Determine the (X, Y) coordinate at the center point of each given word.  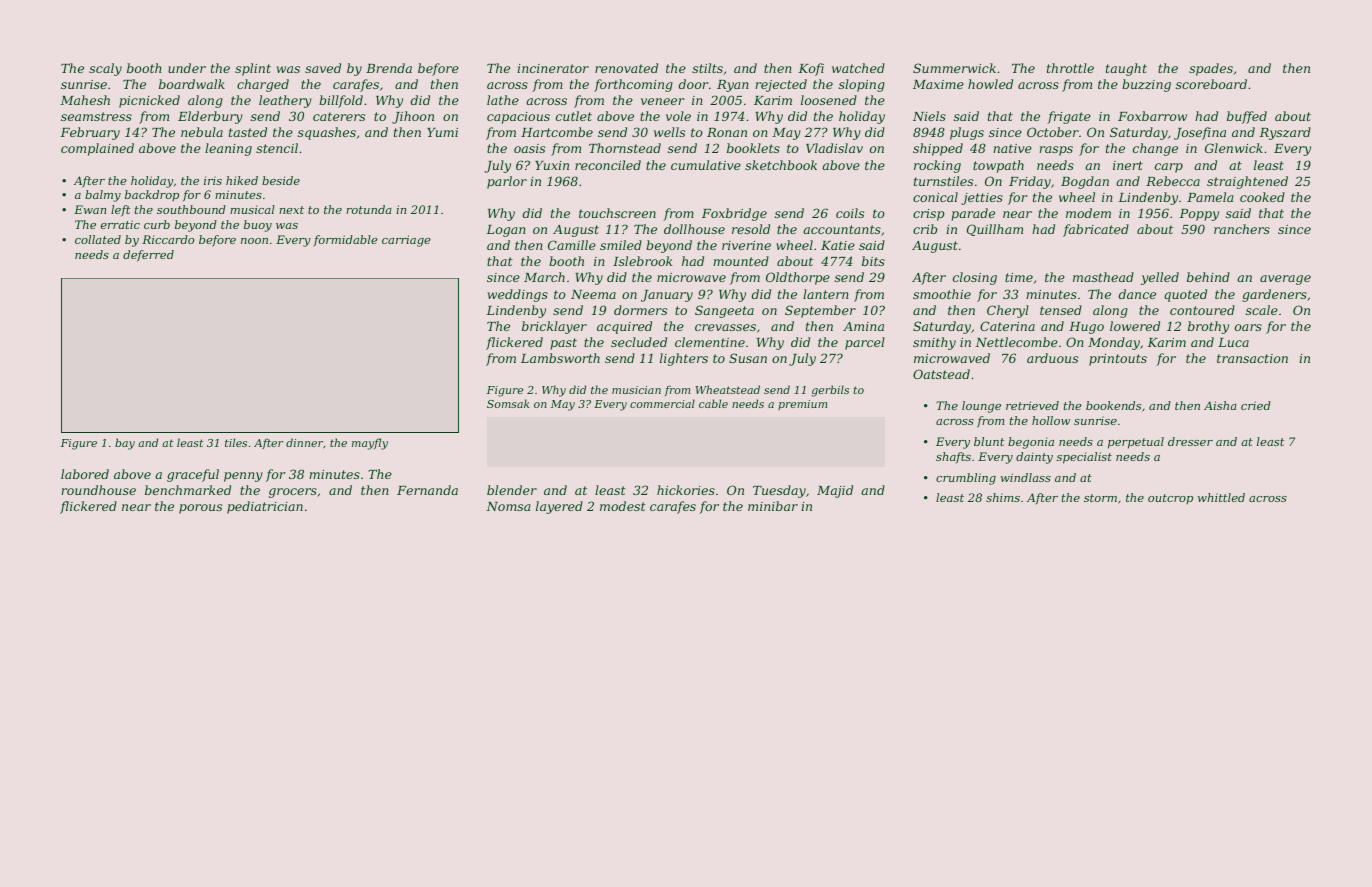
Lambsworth (560, 358)
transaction (1252, 358)
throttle (1070, 68)
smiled (621, 245)
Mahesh (85, 100)
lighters (684, 359)
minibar (773, 506)
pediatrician (265, 507)
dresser (1190, 441)
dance (1137, 294)
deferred (148, 256)
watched (858, 68)
